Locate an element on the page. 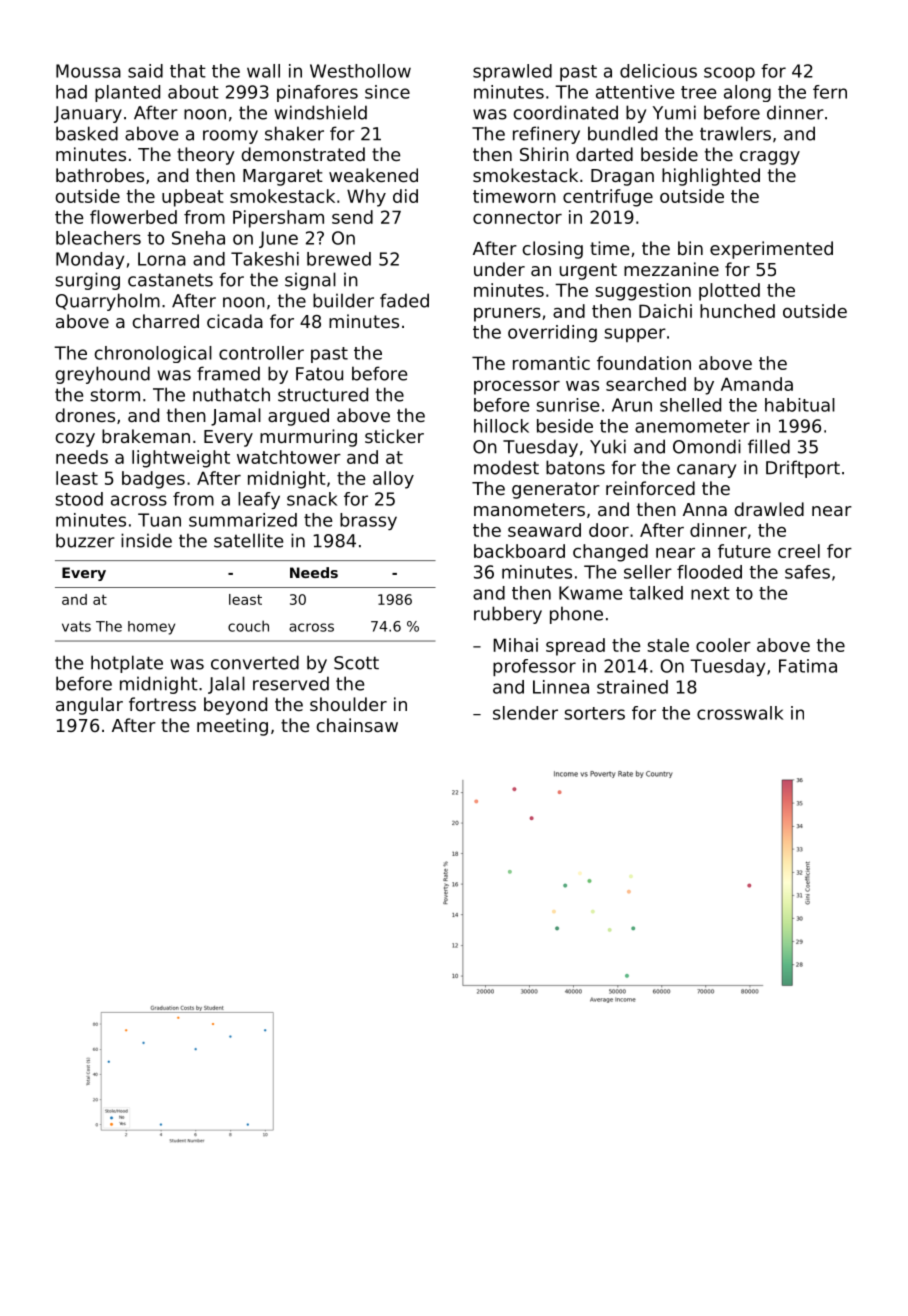  Yuki is located at coordinates (608, 446).
